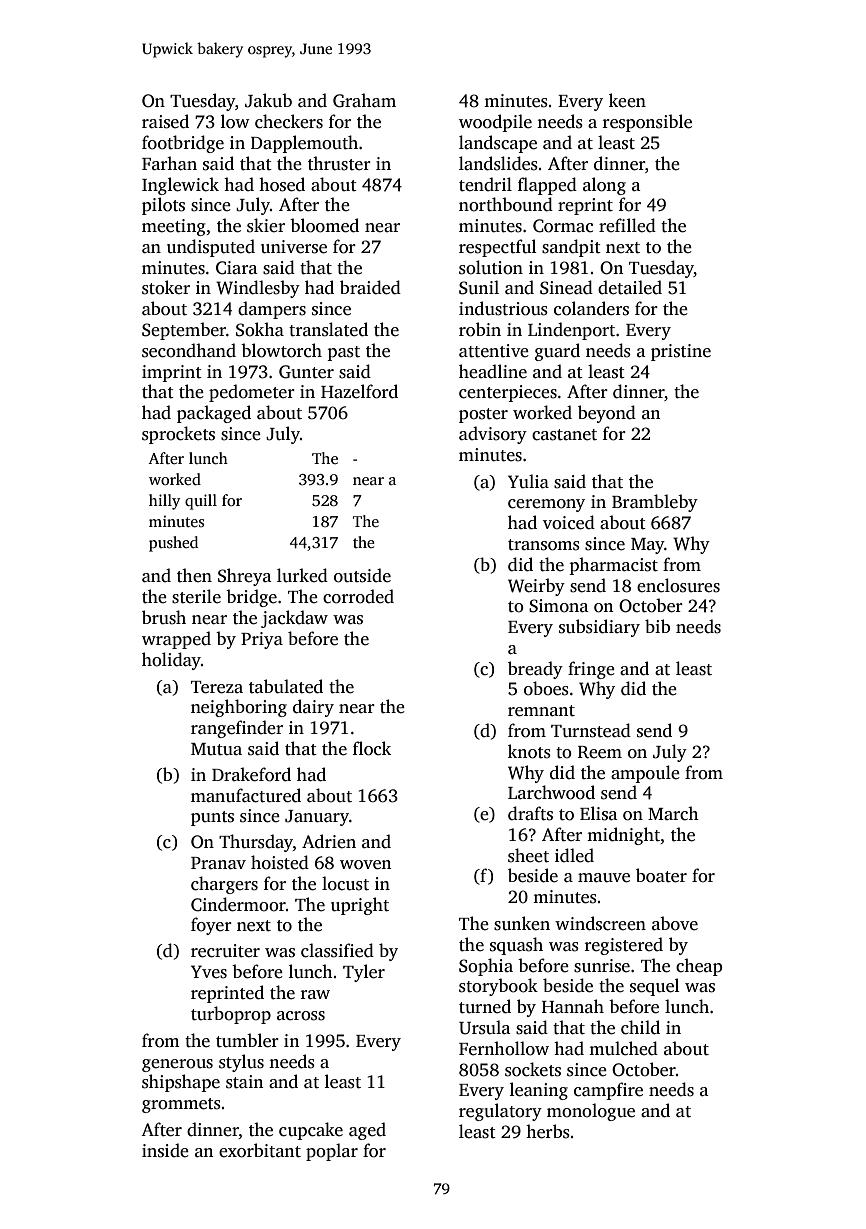  Describe the element at coordinates (364, 100) in the image. I see `Graham` at that location.
